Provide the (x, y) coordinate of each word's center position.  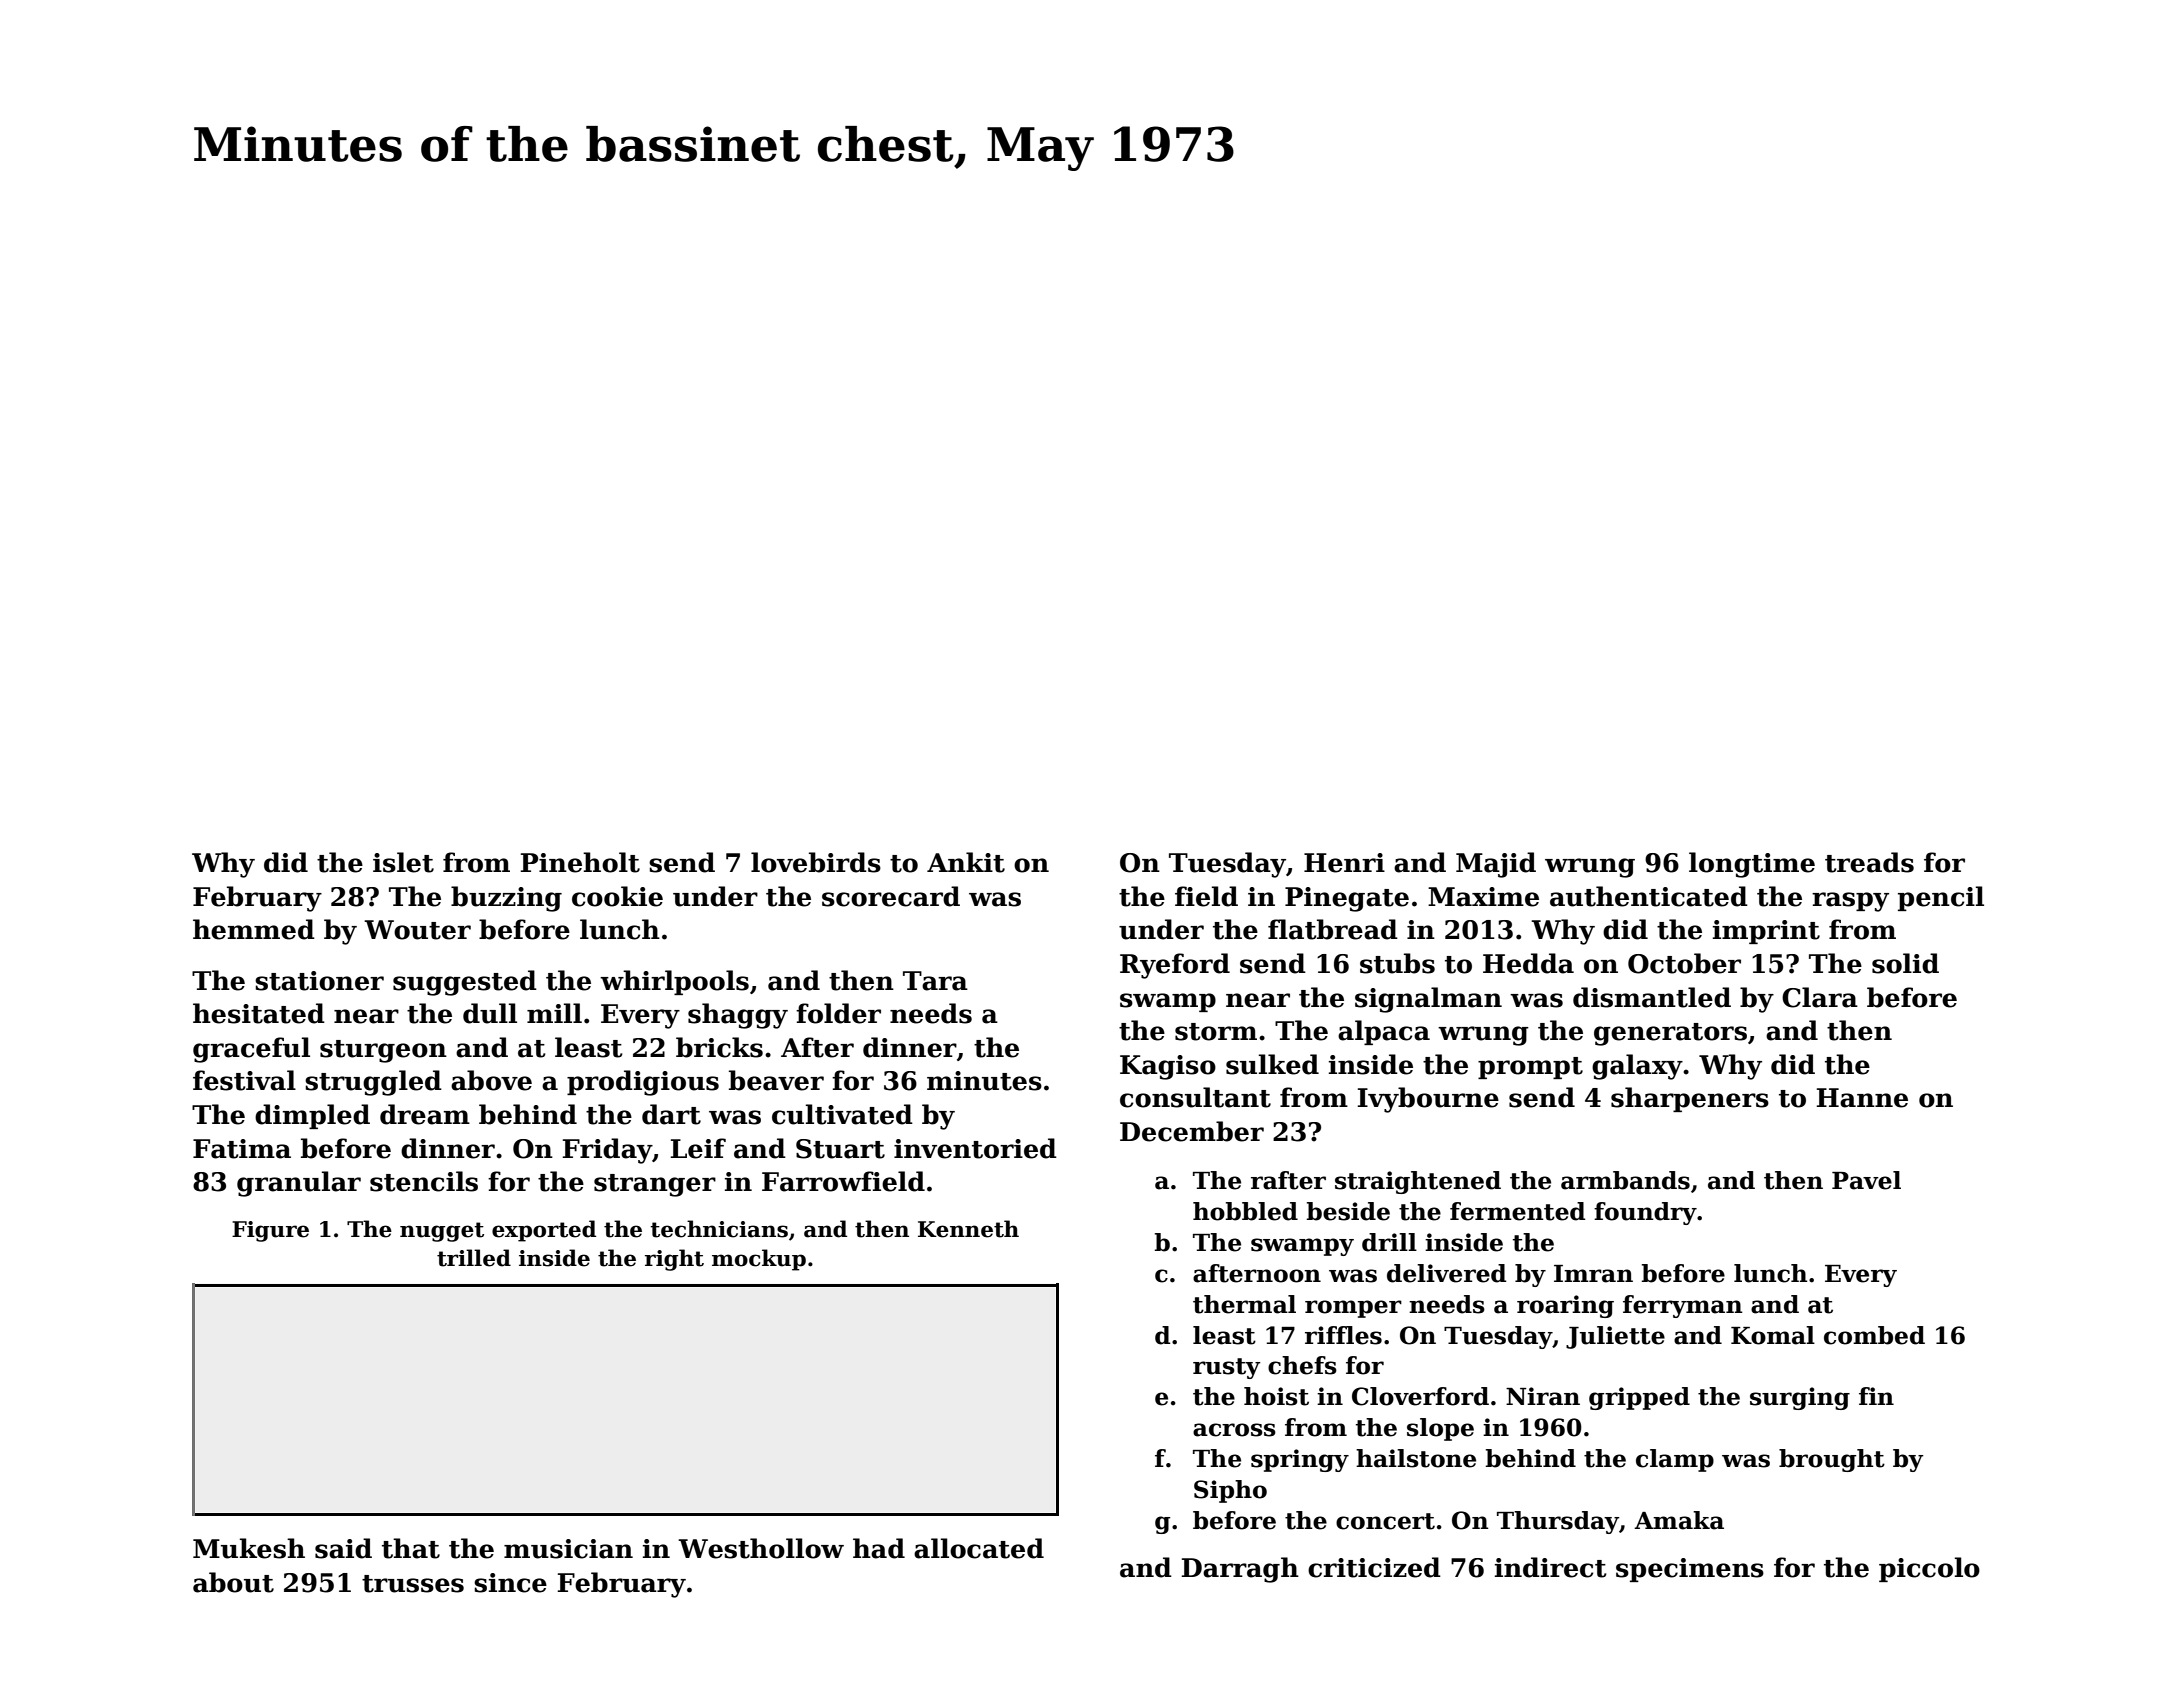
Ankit (966, 862)
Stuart (840, 1149)
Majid (1496, 865)
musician (568, 1549)
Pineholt (580, 862)
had (879, 1548)
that (411, 1548)
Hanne (1862, 1098)
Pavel (1866, 1180)
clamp (1675, 1460)
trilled (474, 1258)
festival (244, 1080)
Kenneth (968, 1229)
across (1234, 1430)
